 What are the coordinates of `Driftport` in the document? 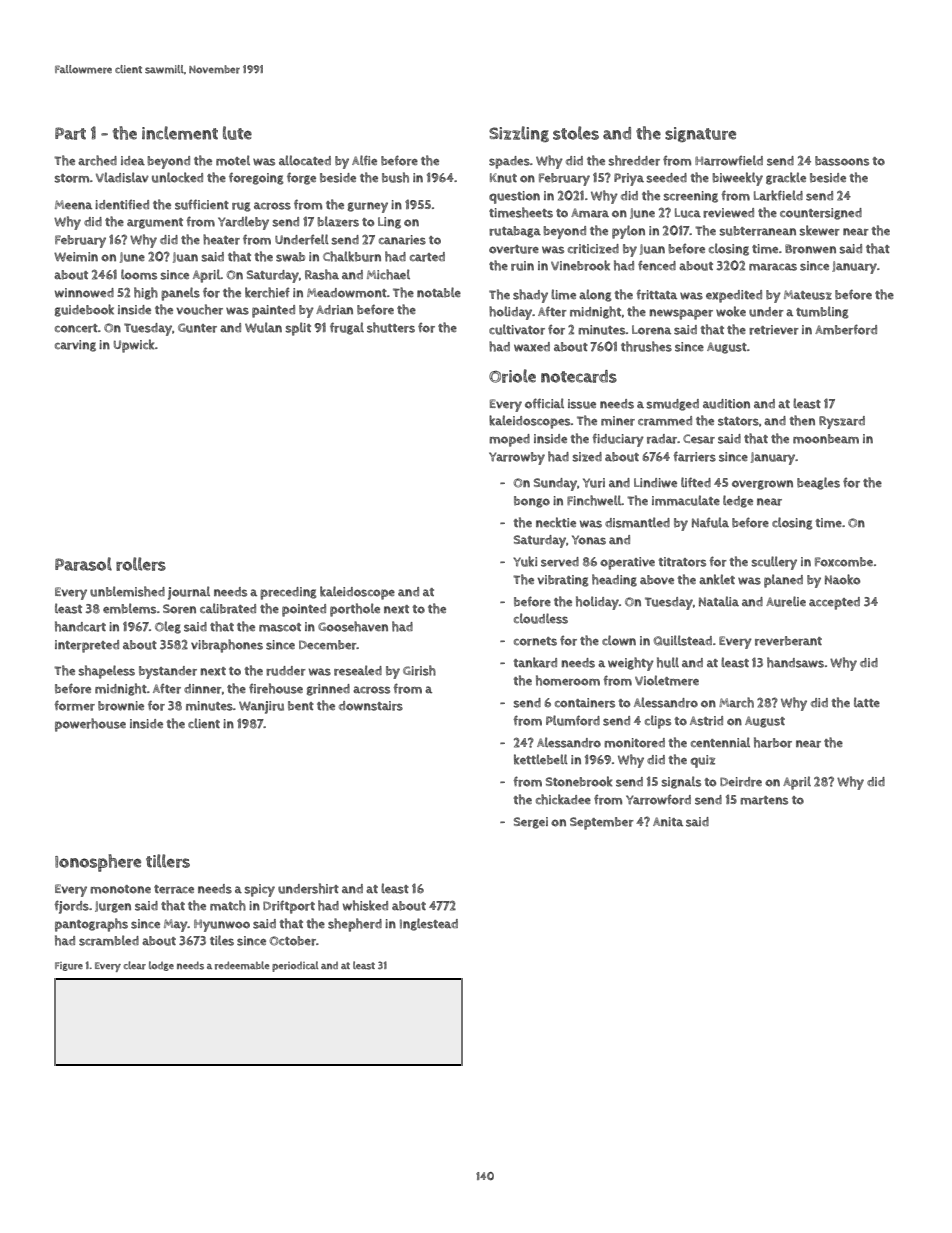 It's located at (289, 907).
